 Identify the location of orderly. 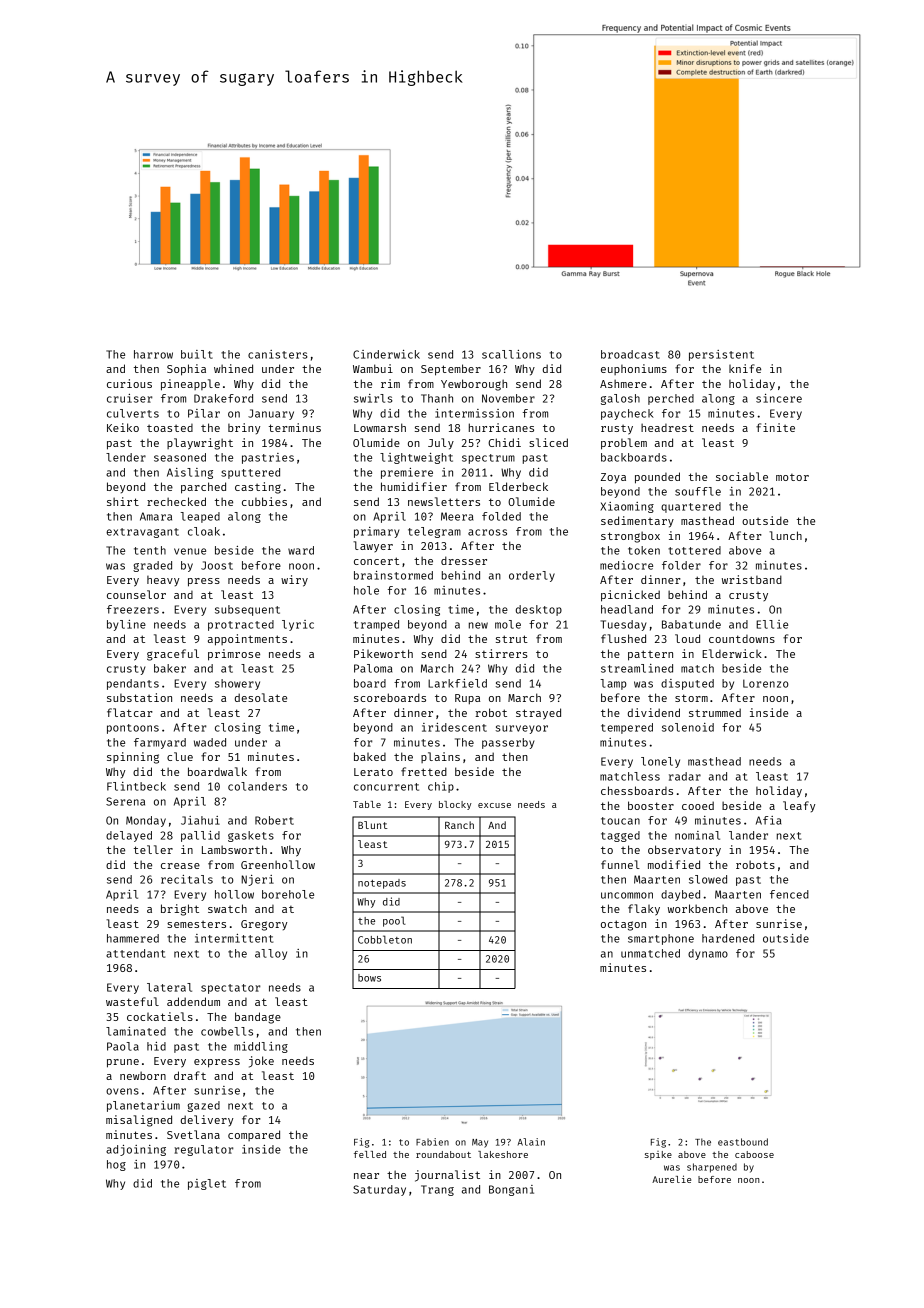
(532, 576).
